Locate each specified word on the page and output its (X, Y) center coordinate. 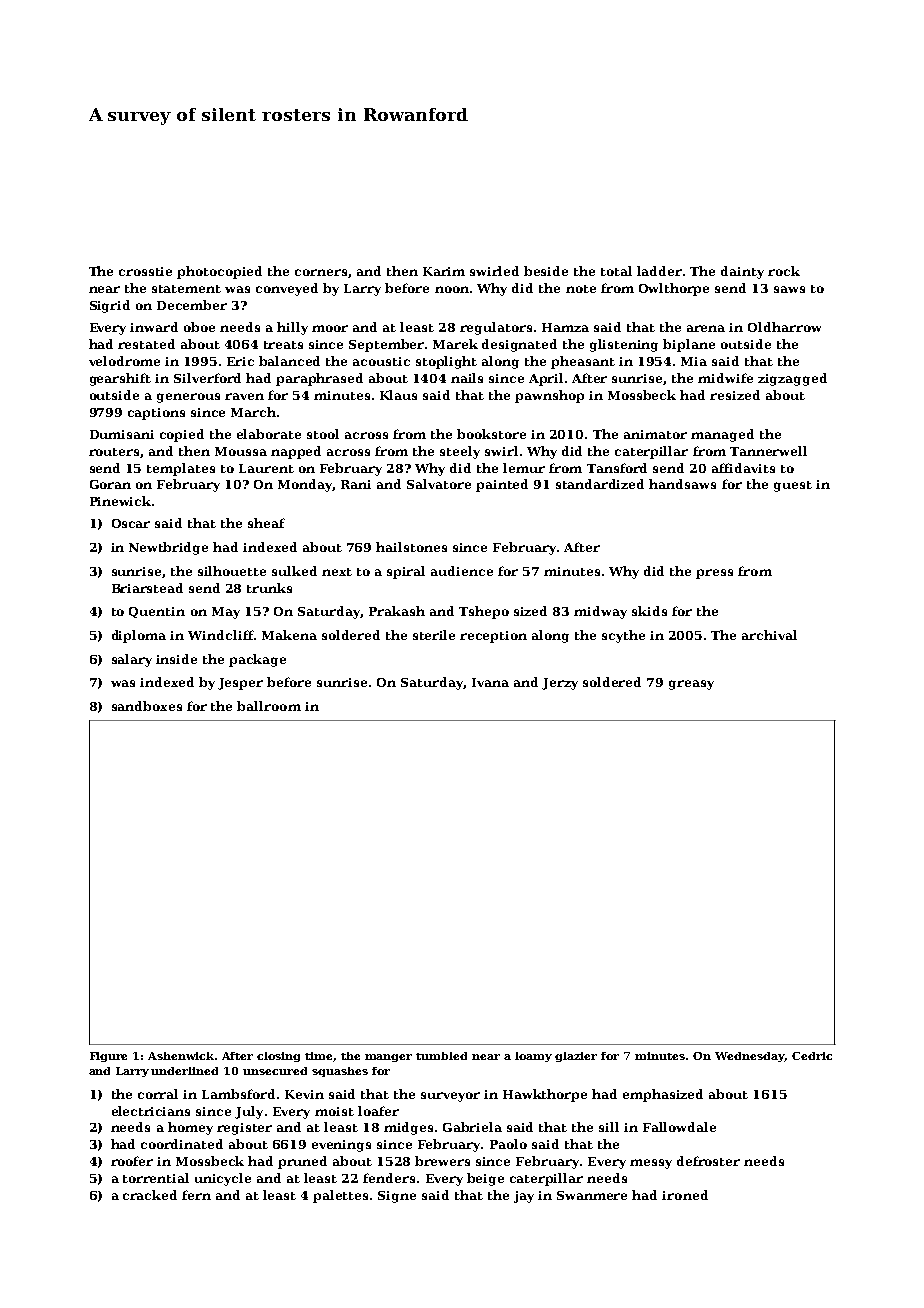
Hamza (565, 327)
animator (655, 434)
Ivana (490, 682)
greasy (691, 685)
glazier (576, 1057)
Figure (108, 1057)
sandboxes (147, 706)
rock (784, 271)
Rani (356, 484)
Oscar (131, 523)
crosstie (145, 271)
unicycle (223, 1179)
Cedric (812, 1056)
